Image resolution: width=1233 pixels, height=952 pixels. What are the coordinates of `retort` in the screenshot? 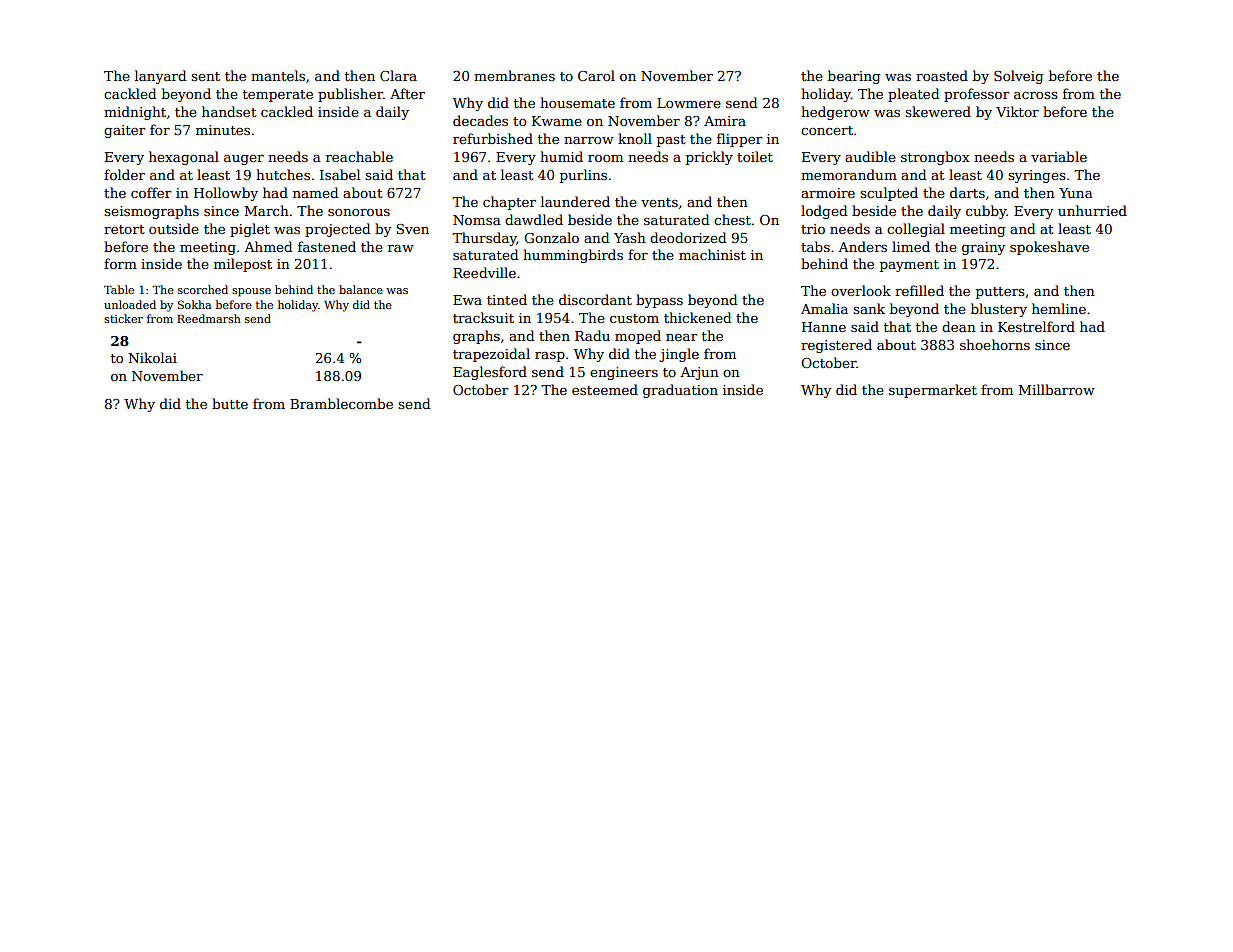 It's located at (124, 229).
